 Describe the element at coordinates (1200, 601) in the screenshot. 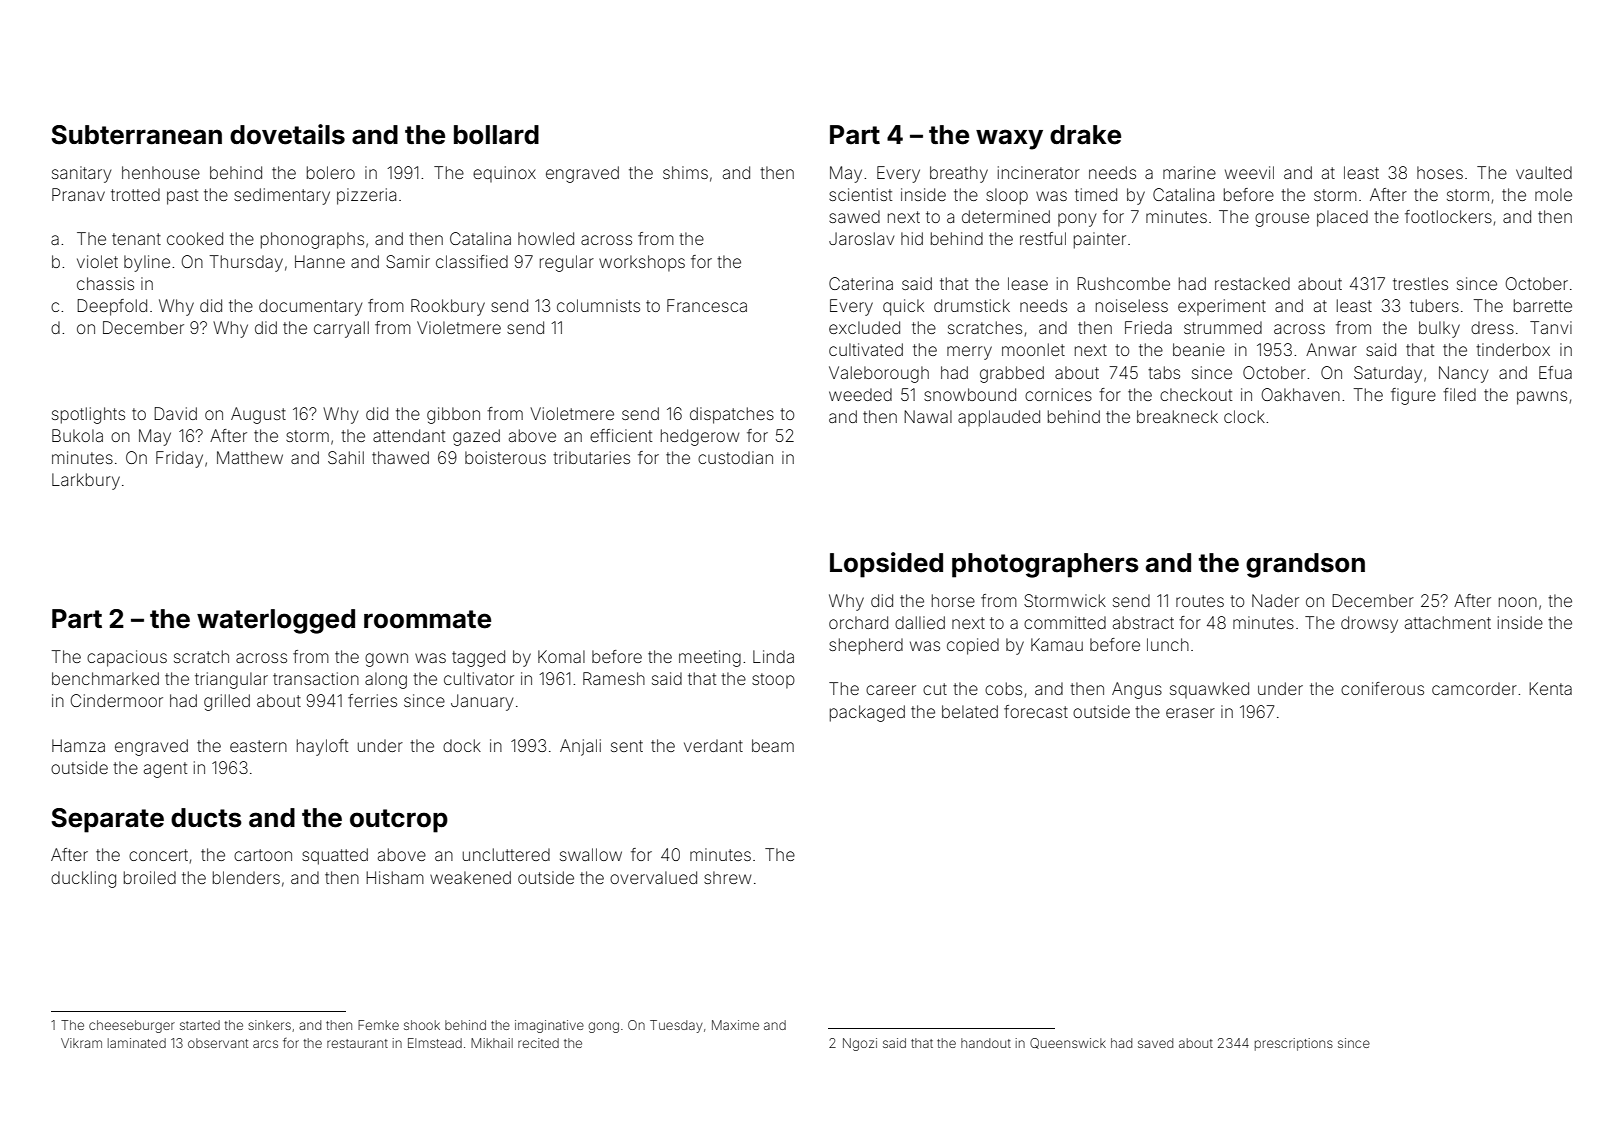

I see `routes` at that location.
